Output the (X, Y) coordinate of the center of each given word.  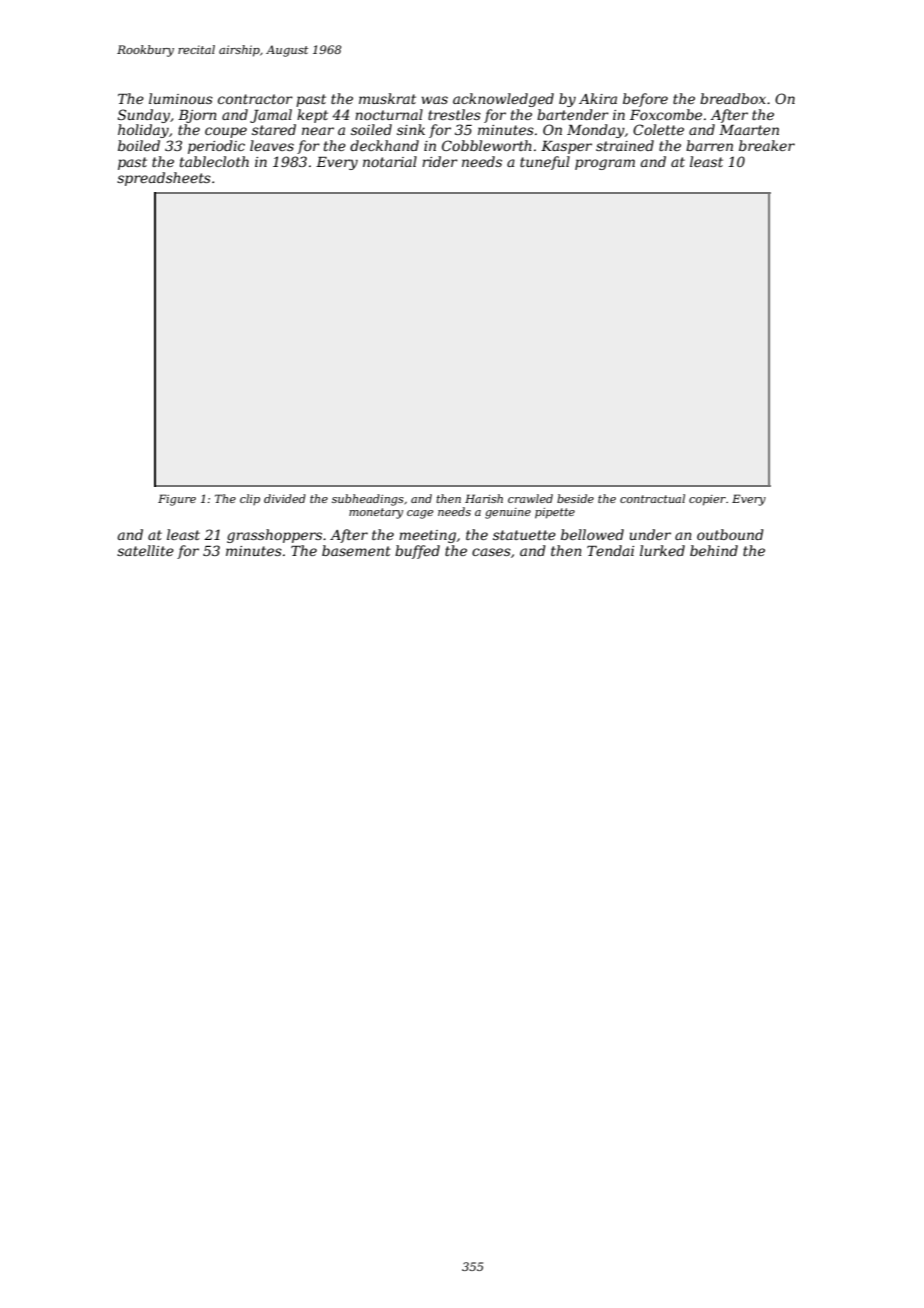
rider (440, 161)
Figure (177, 500)
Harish (484, 498)
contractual (652, 498)
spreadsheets (164, 179)
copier (707, 500)
